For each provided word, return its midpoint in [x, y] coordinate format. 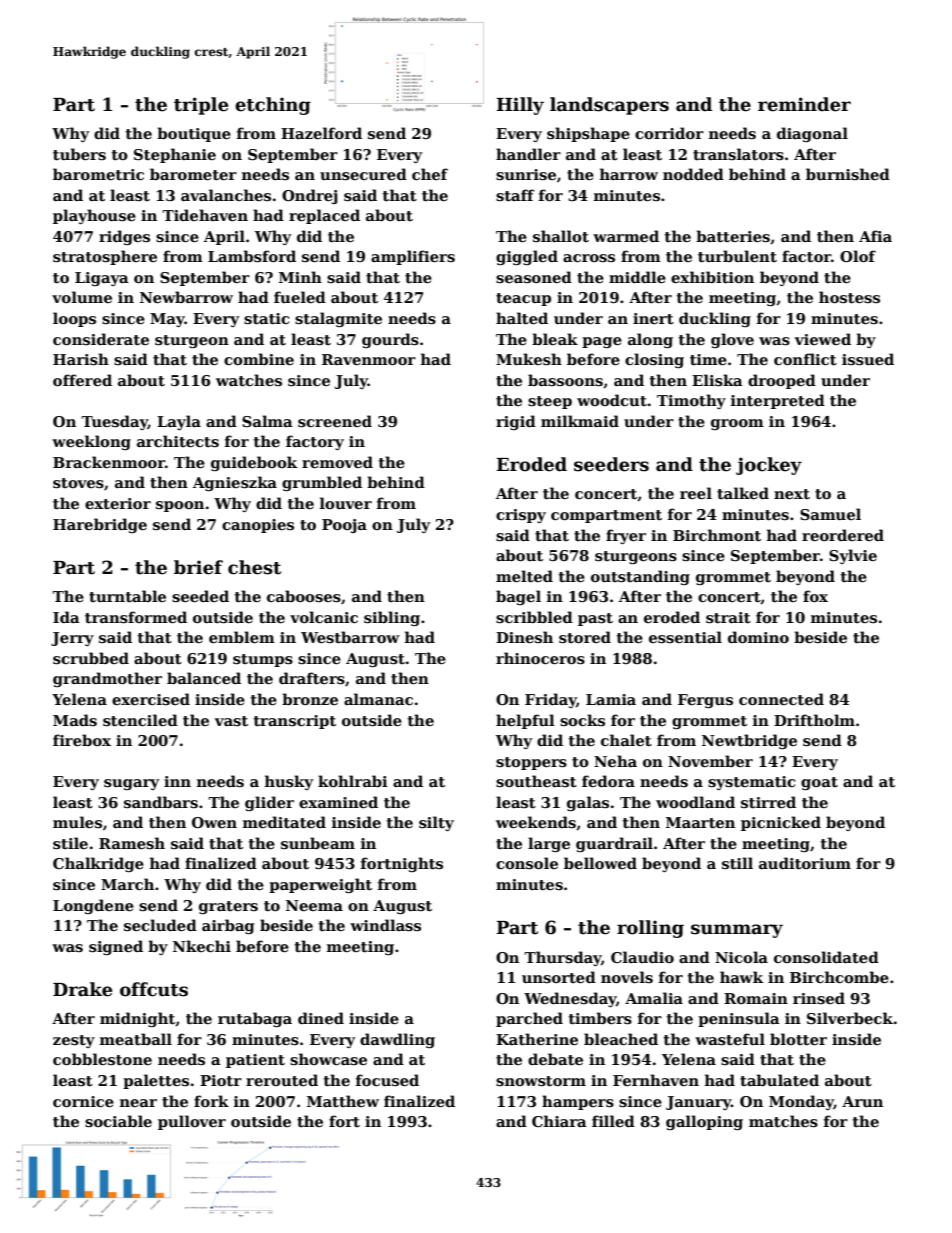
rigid [516, 422]
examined [338, 802]
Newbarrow [186, 297]
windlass [385, 925]
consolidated [826, 957]
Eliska [717, 380]
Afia [875, 236]
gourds [390, 340]
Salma [267, 421]
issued [868, 359]
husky [289, 782]
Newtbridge [749, 741]
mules [77, 822]
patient [255, 1061]
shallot [561, 236]
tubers [79, 154]
